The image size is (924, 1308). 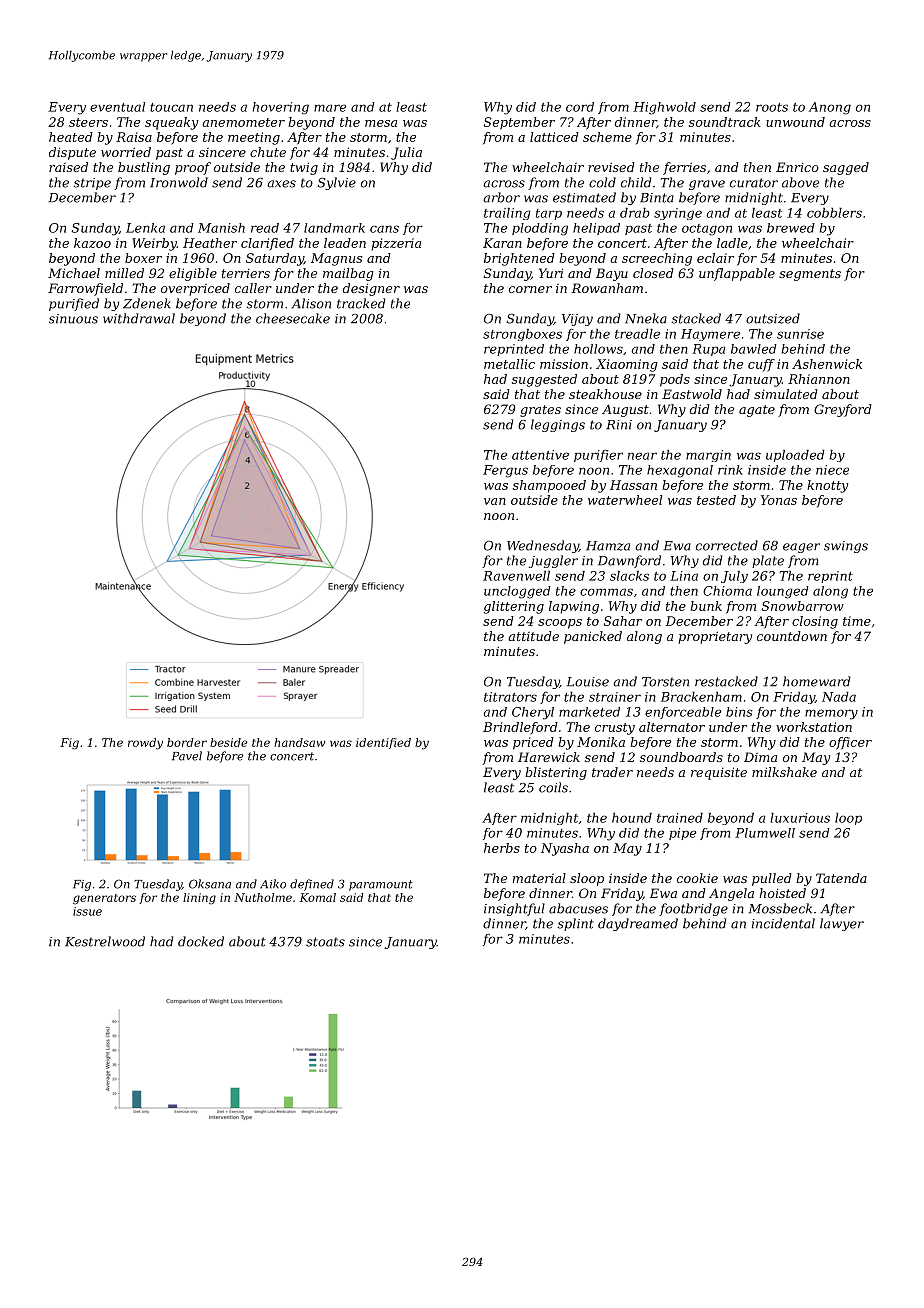 What do you see at coordinates (145, 744) in the document?
I see `rowdy` at bounding box center [145, 744].
